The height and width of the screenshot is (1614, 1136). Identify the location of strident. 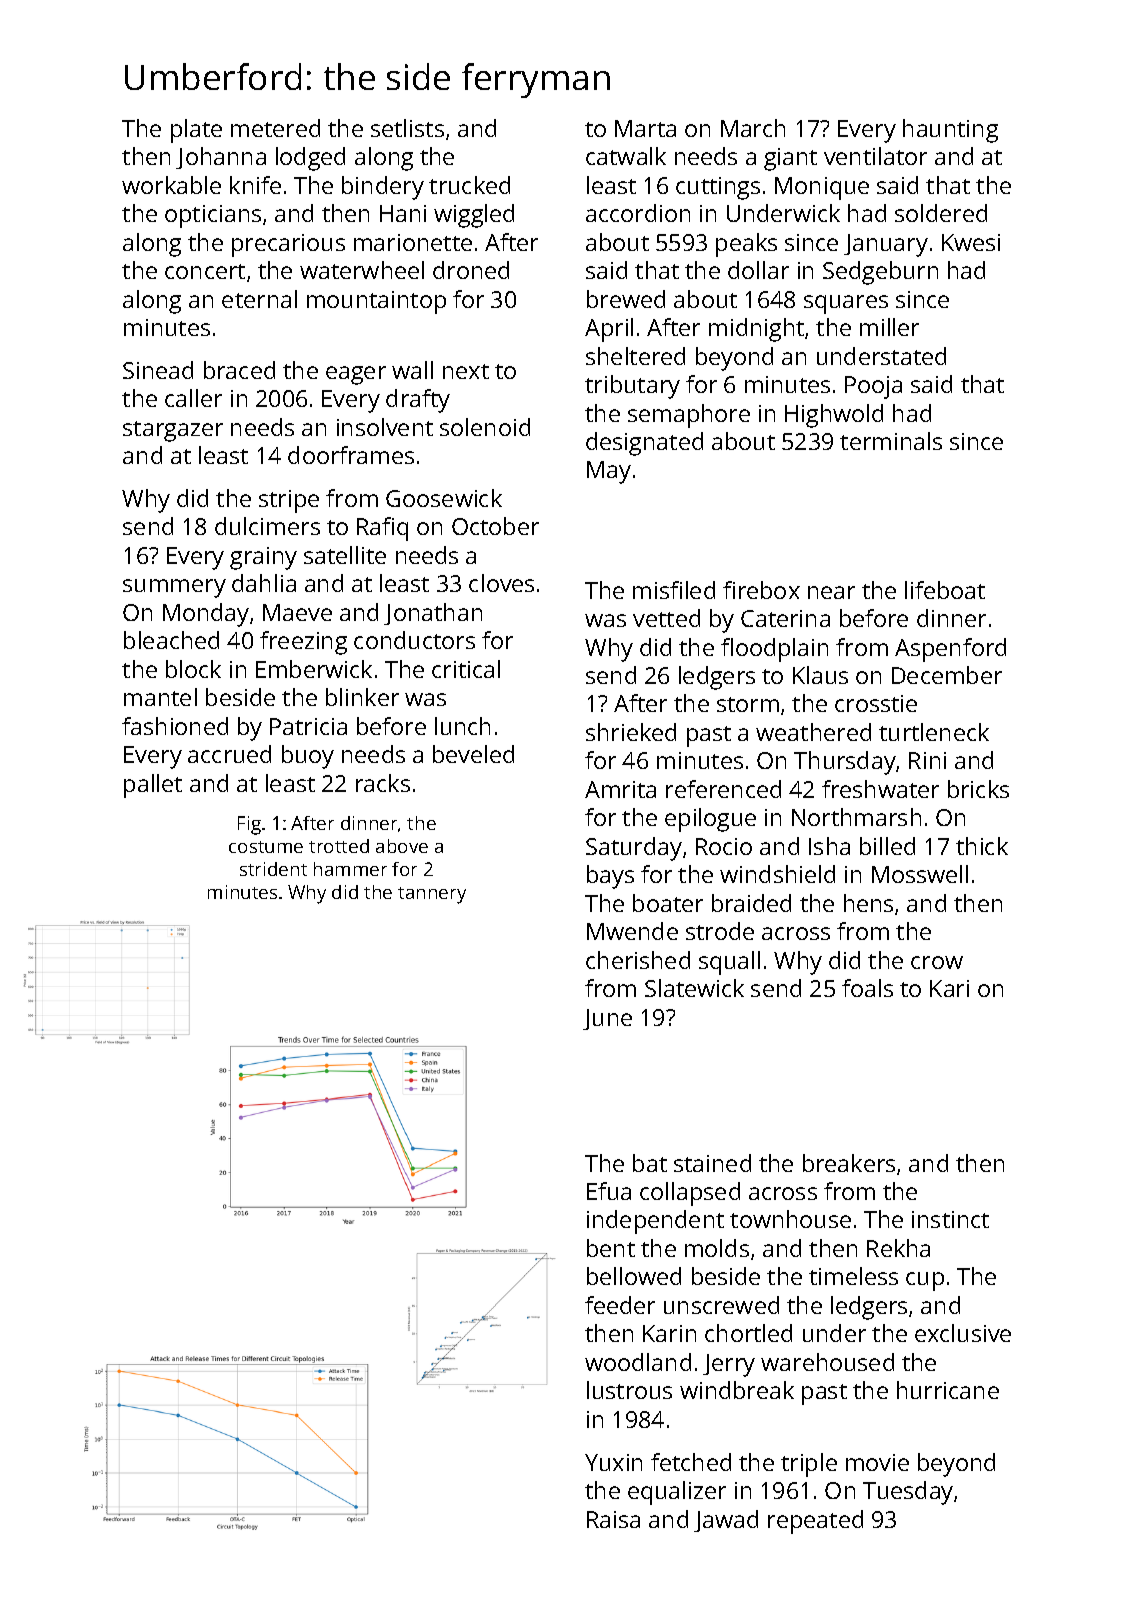
(273, 869).
